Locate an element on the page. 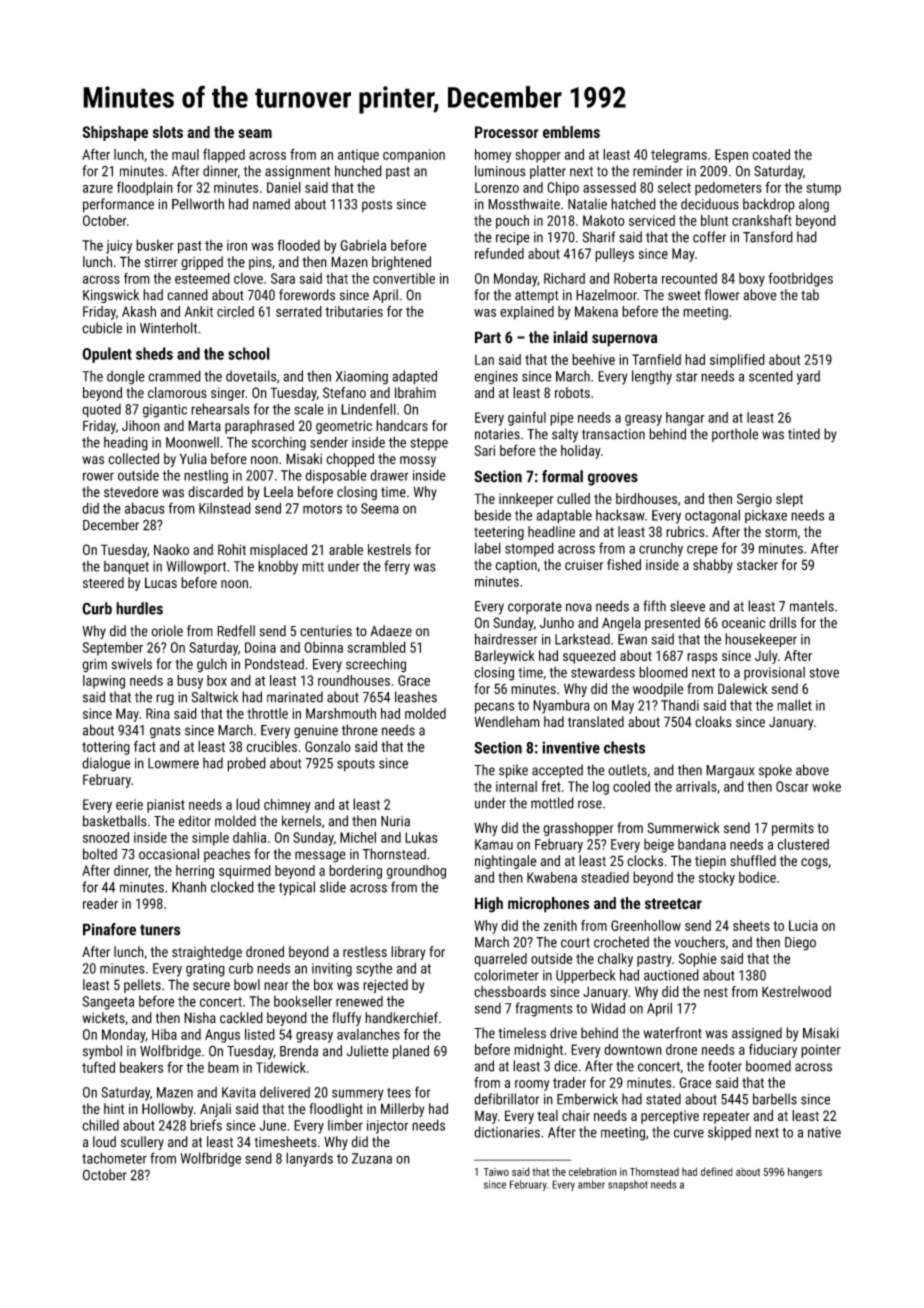 The image size is (924, 1308). tees is located at coordinates (399, 1093).
